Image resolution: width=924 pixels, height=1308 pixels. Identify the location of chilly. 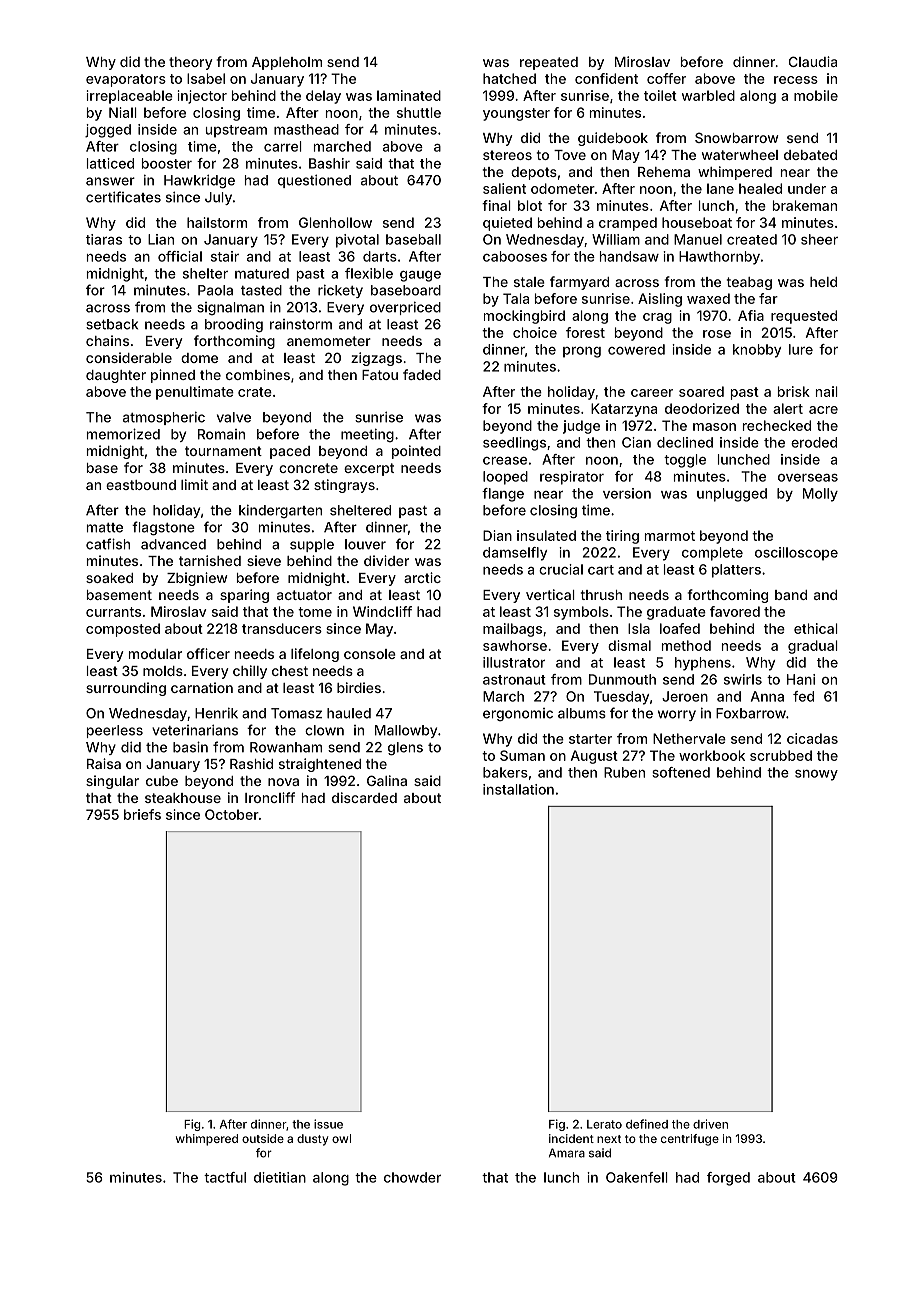
(250, 672).
